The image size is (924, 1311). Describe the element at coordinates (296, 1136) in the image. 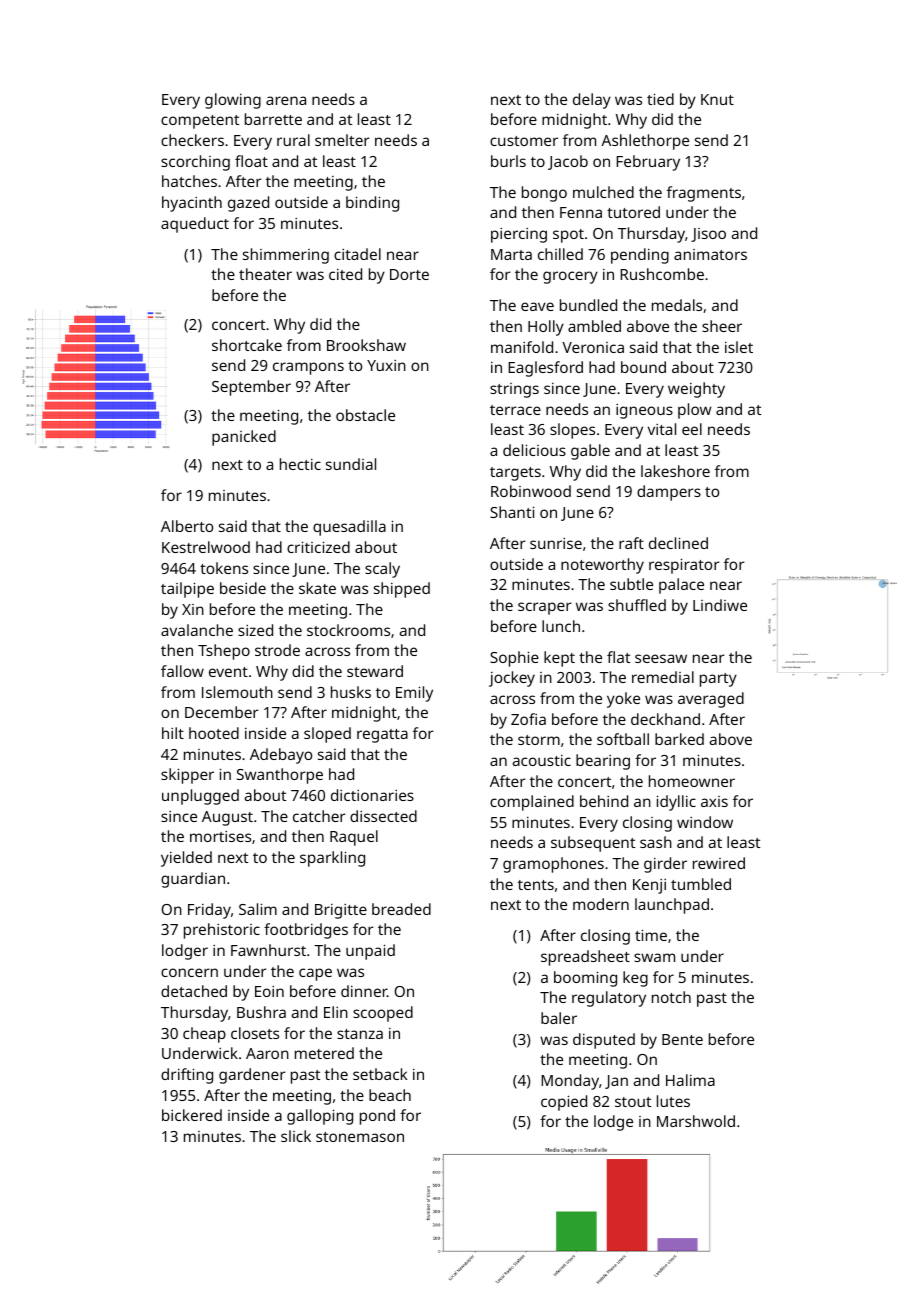

I see `slick` at that location.
